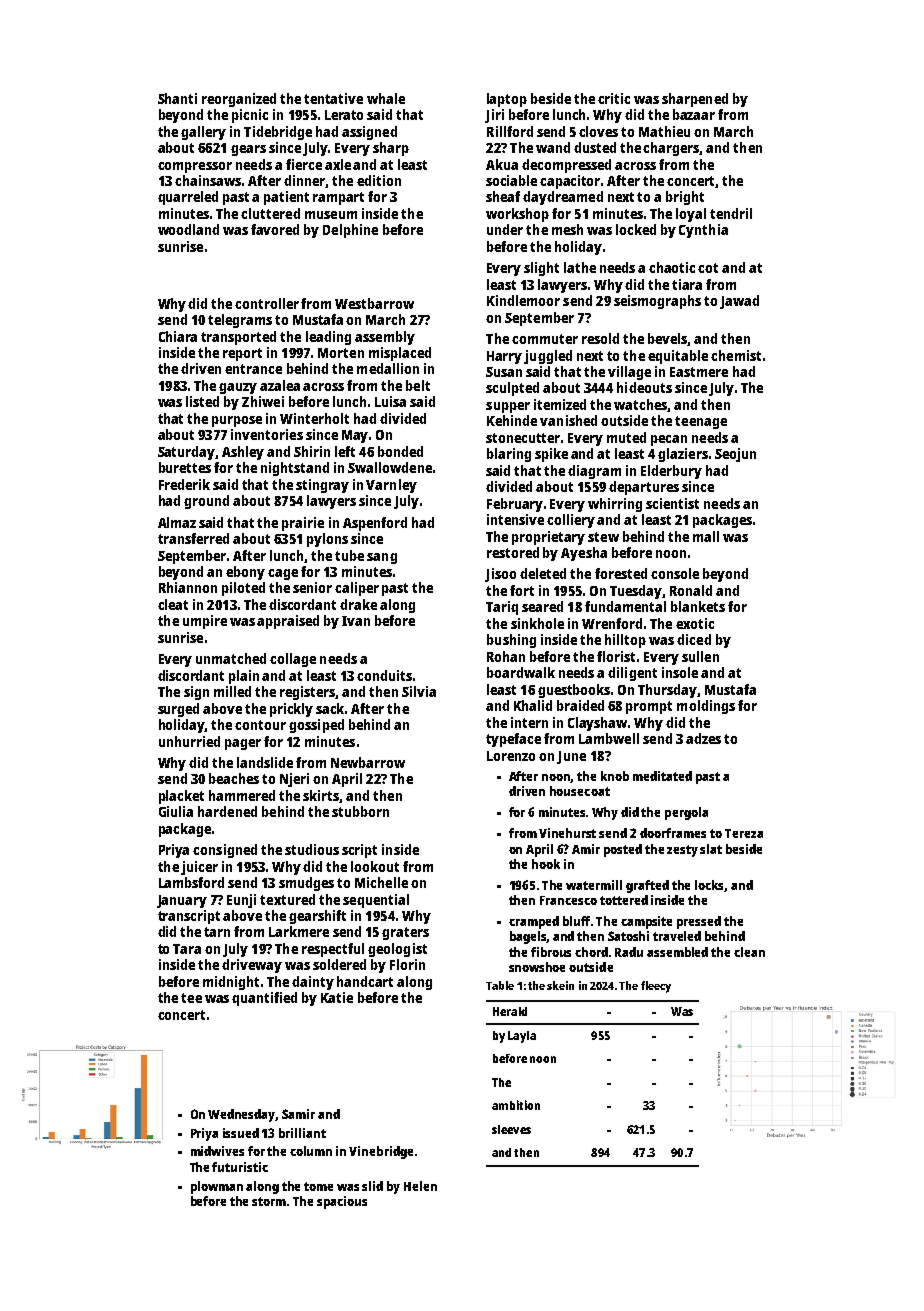 The image size is (924, 1311). Describe the element at coordinates (386, 98) in the image. I see `whale` at that location.
